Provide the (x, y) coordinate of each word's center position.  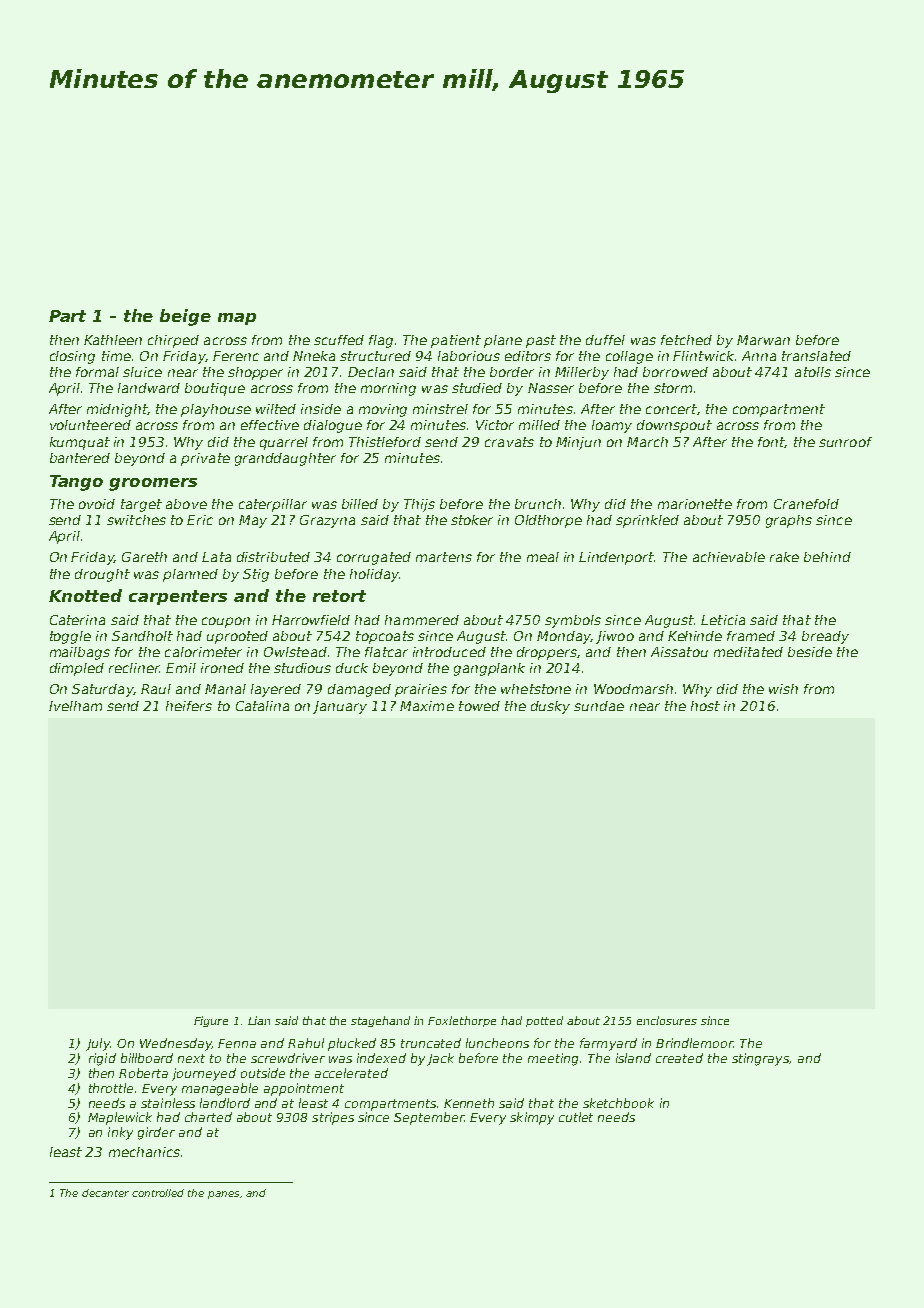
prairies (421, 690)
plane (503, 341)
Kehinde (695, 636)
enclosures (667, 1020)
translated (816, 356)
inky (120, 1133)
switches (136, 520)
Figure (211, 1021)
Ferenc (236, 356)
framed (751, 636)
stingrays (760, 1059)
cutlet (576, 1117)
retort (339, 596)
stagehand (380, 1021)
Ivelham (75, 706)
